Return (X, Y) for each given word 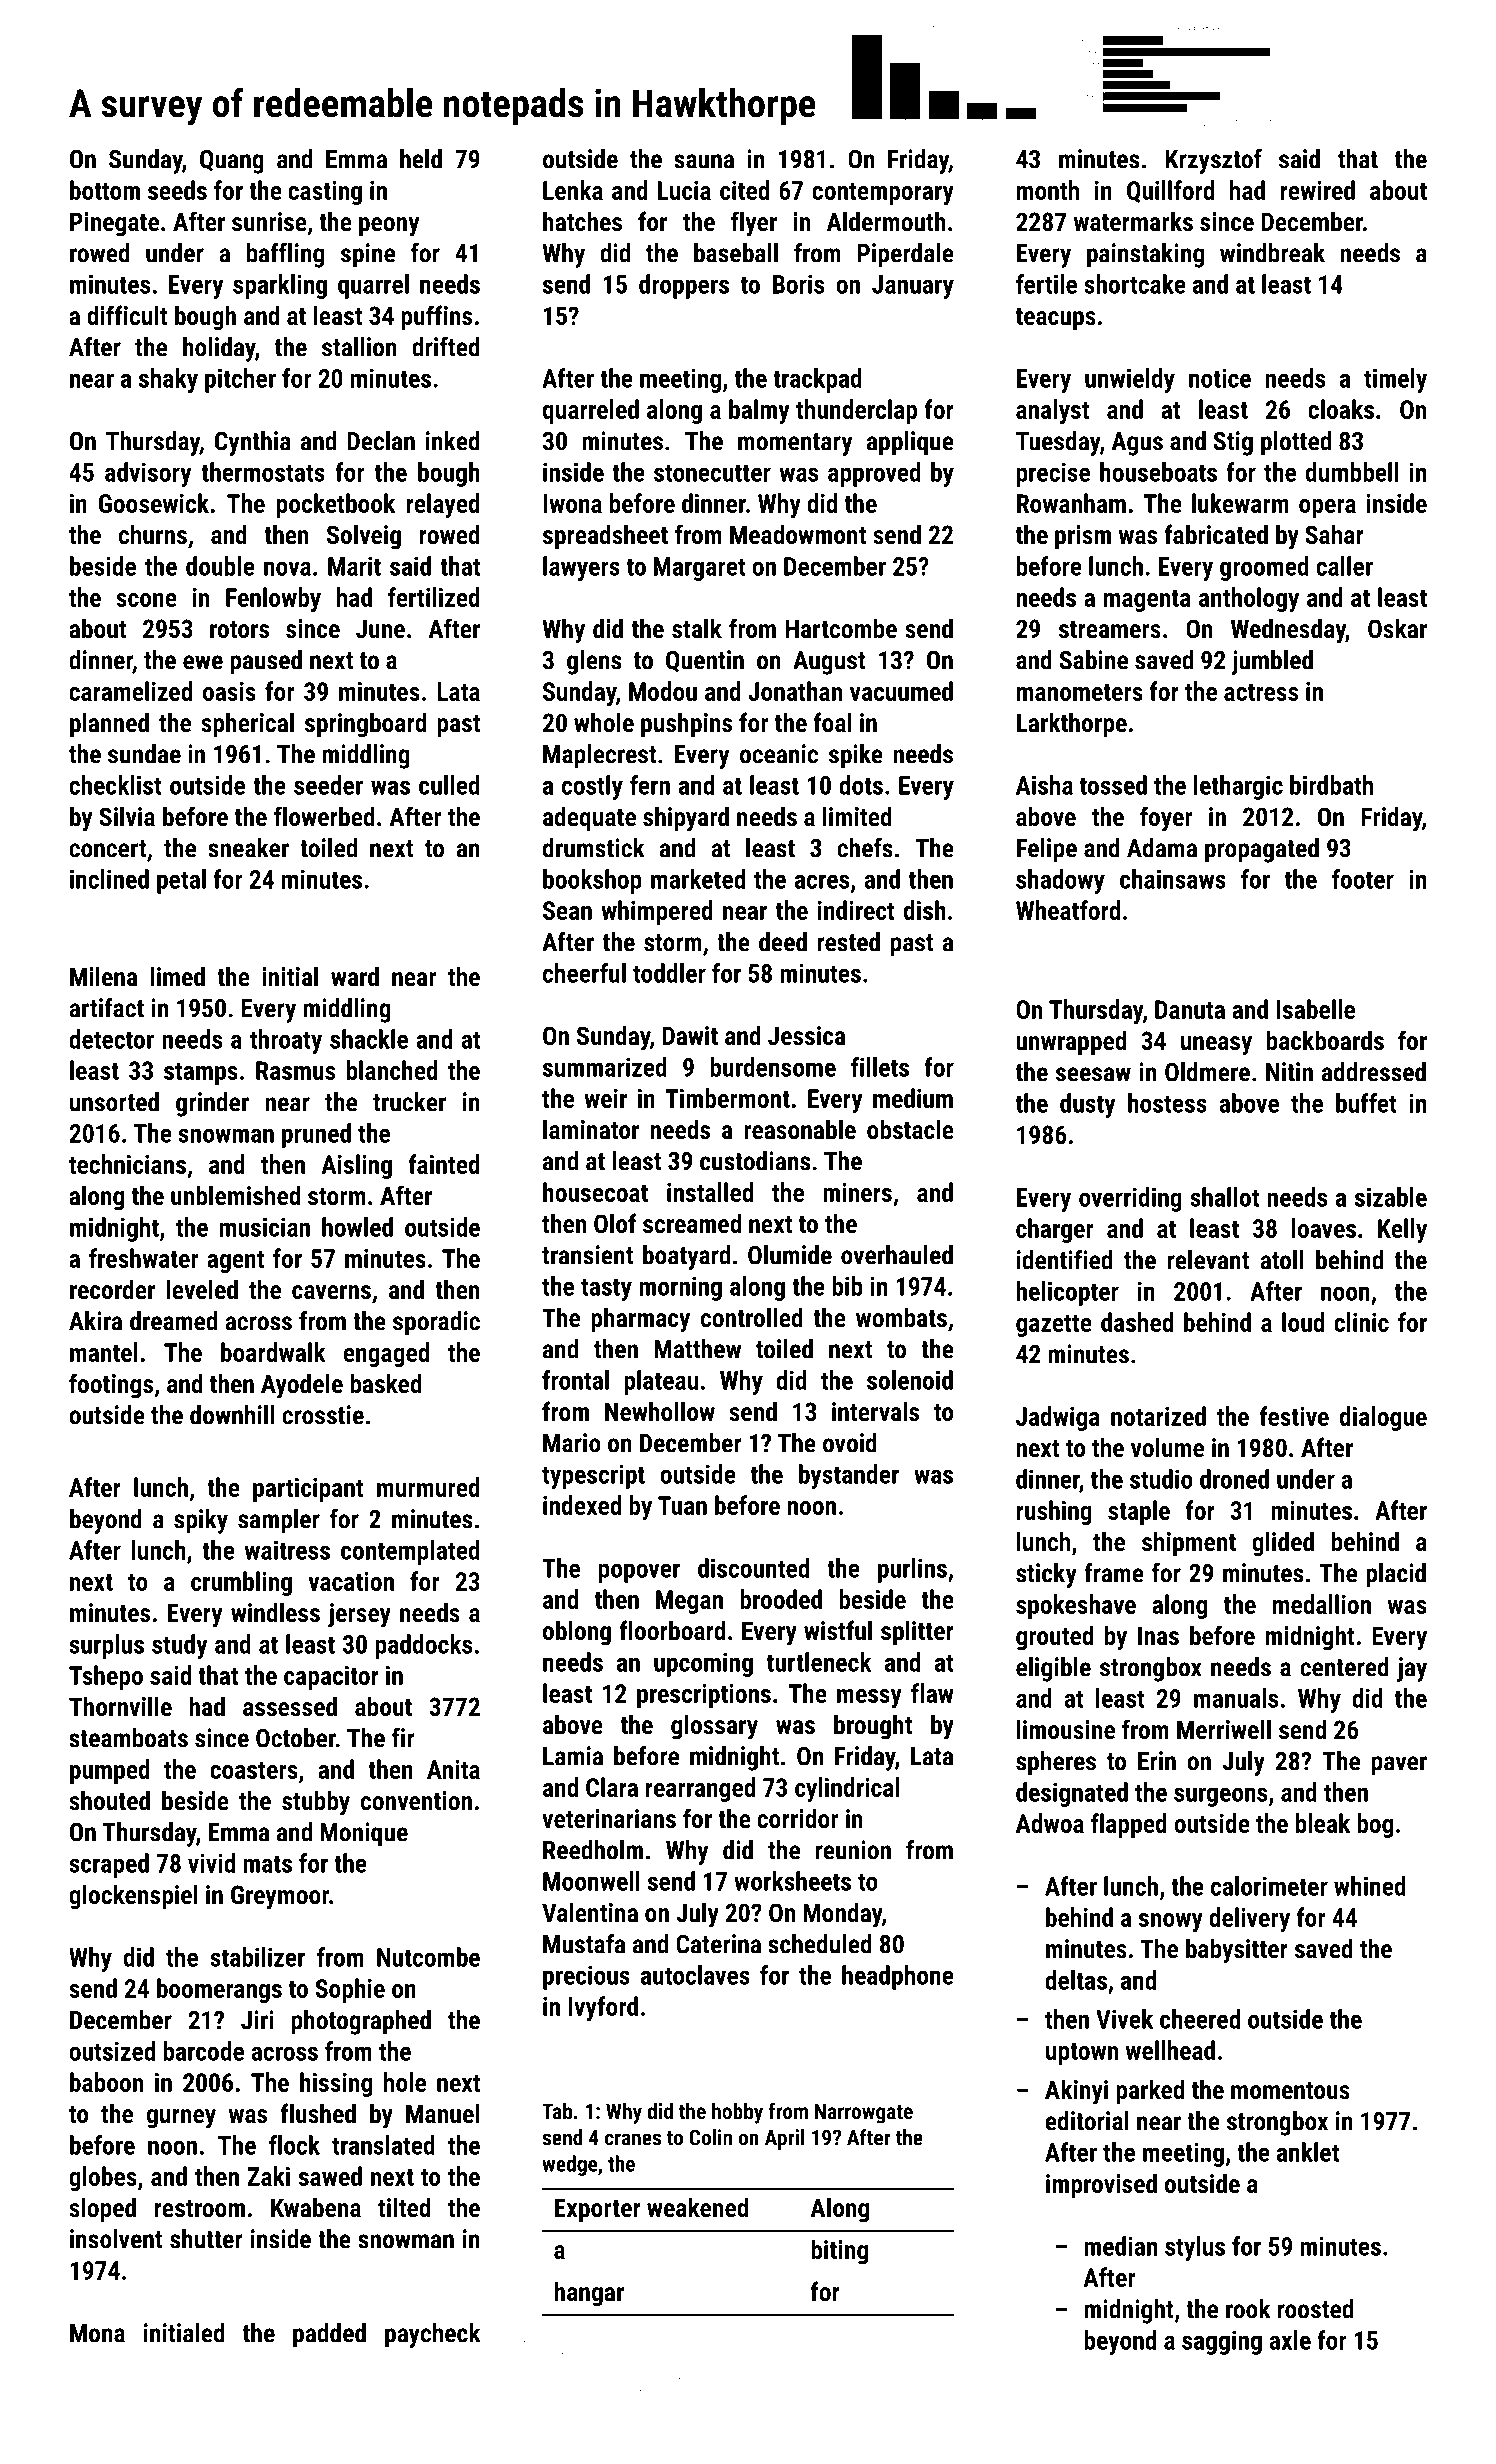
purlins (912, 1570)
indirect (856, 910)
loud (1303, 1322)
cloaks (1341, 409)
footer (1363, 879)
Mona (97, 2333)
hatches (582, 221)
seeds (177, 190)
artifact (106, 1007)
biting (839, 2252)
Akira (95, 1321)
